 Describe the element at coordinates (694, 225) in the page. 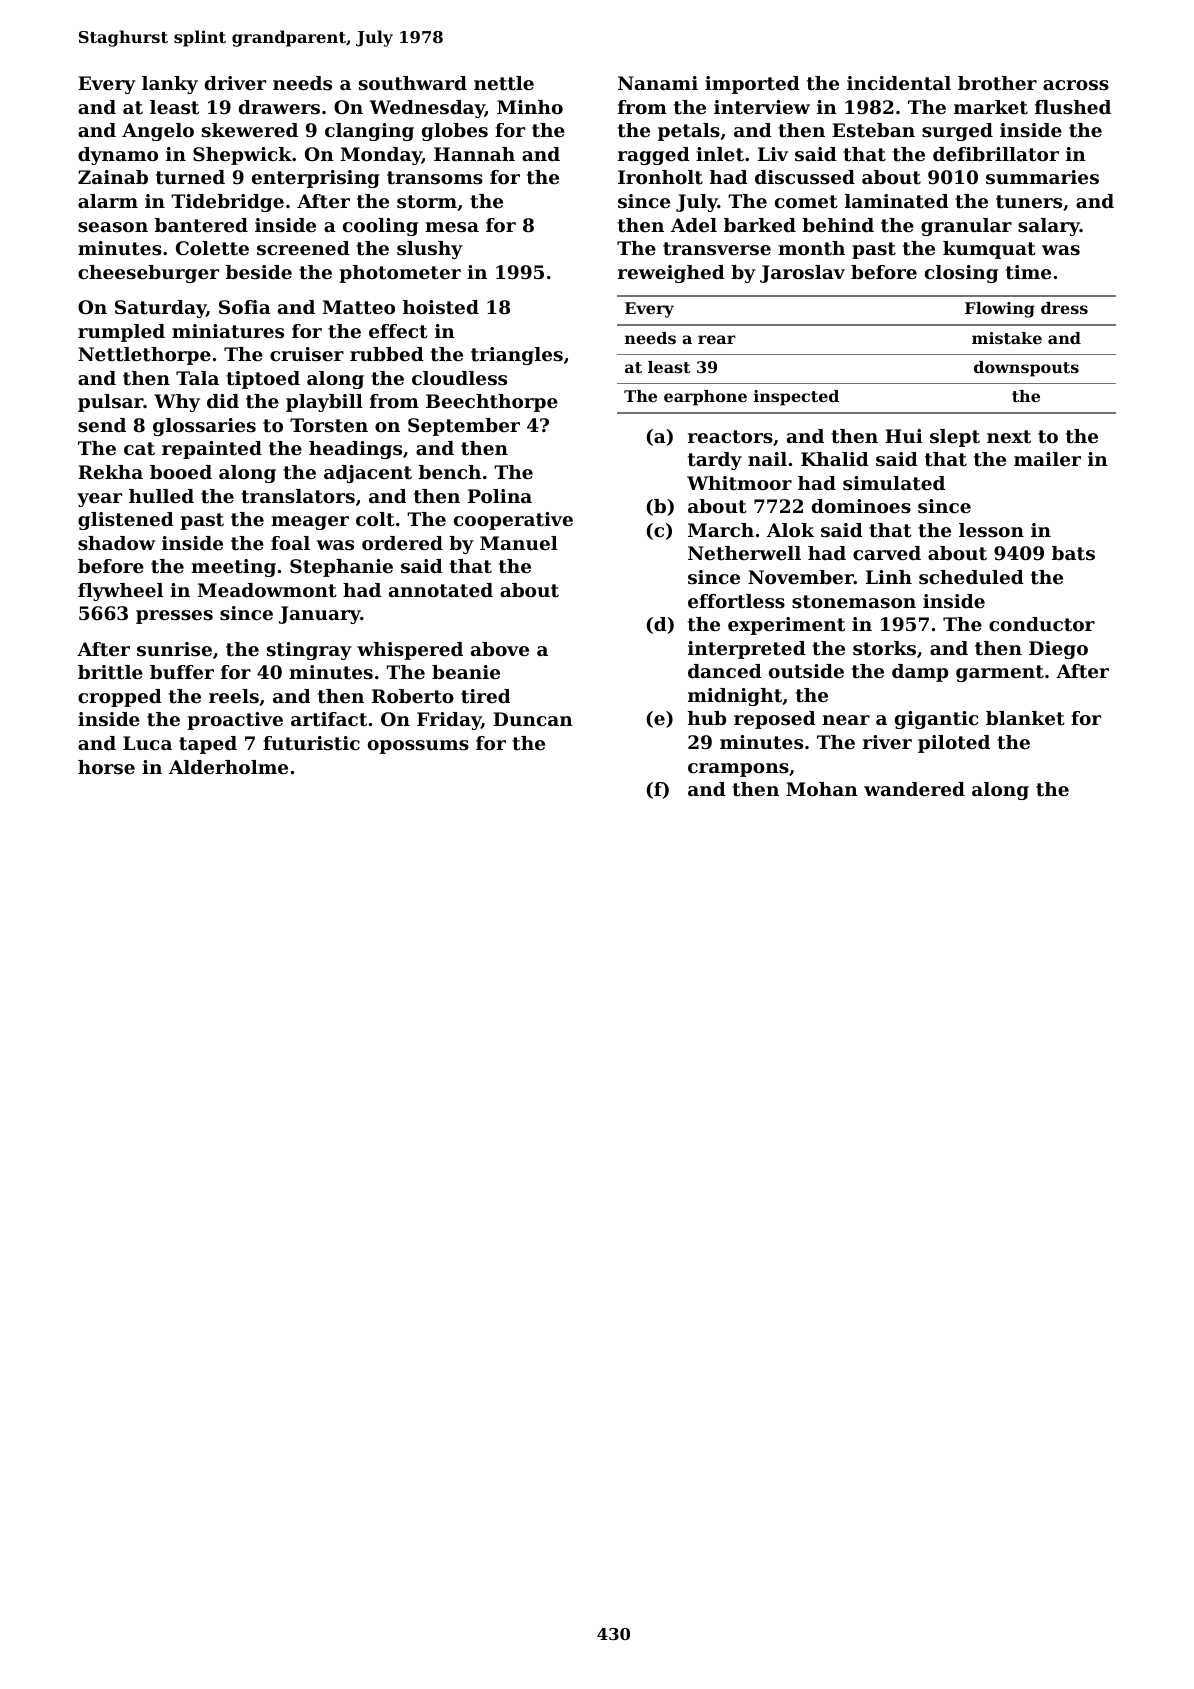

I see `Adel` at that location.
